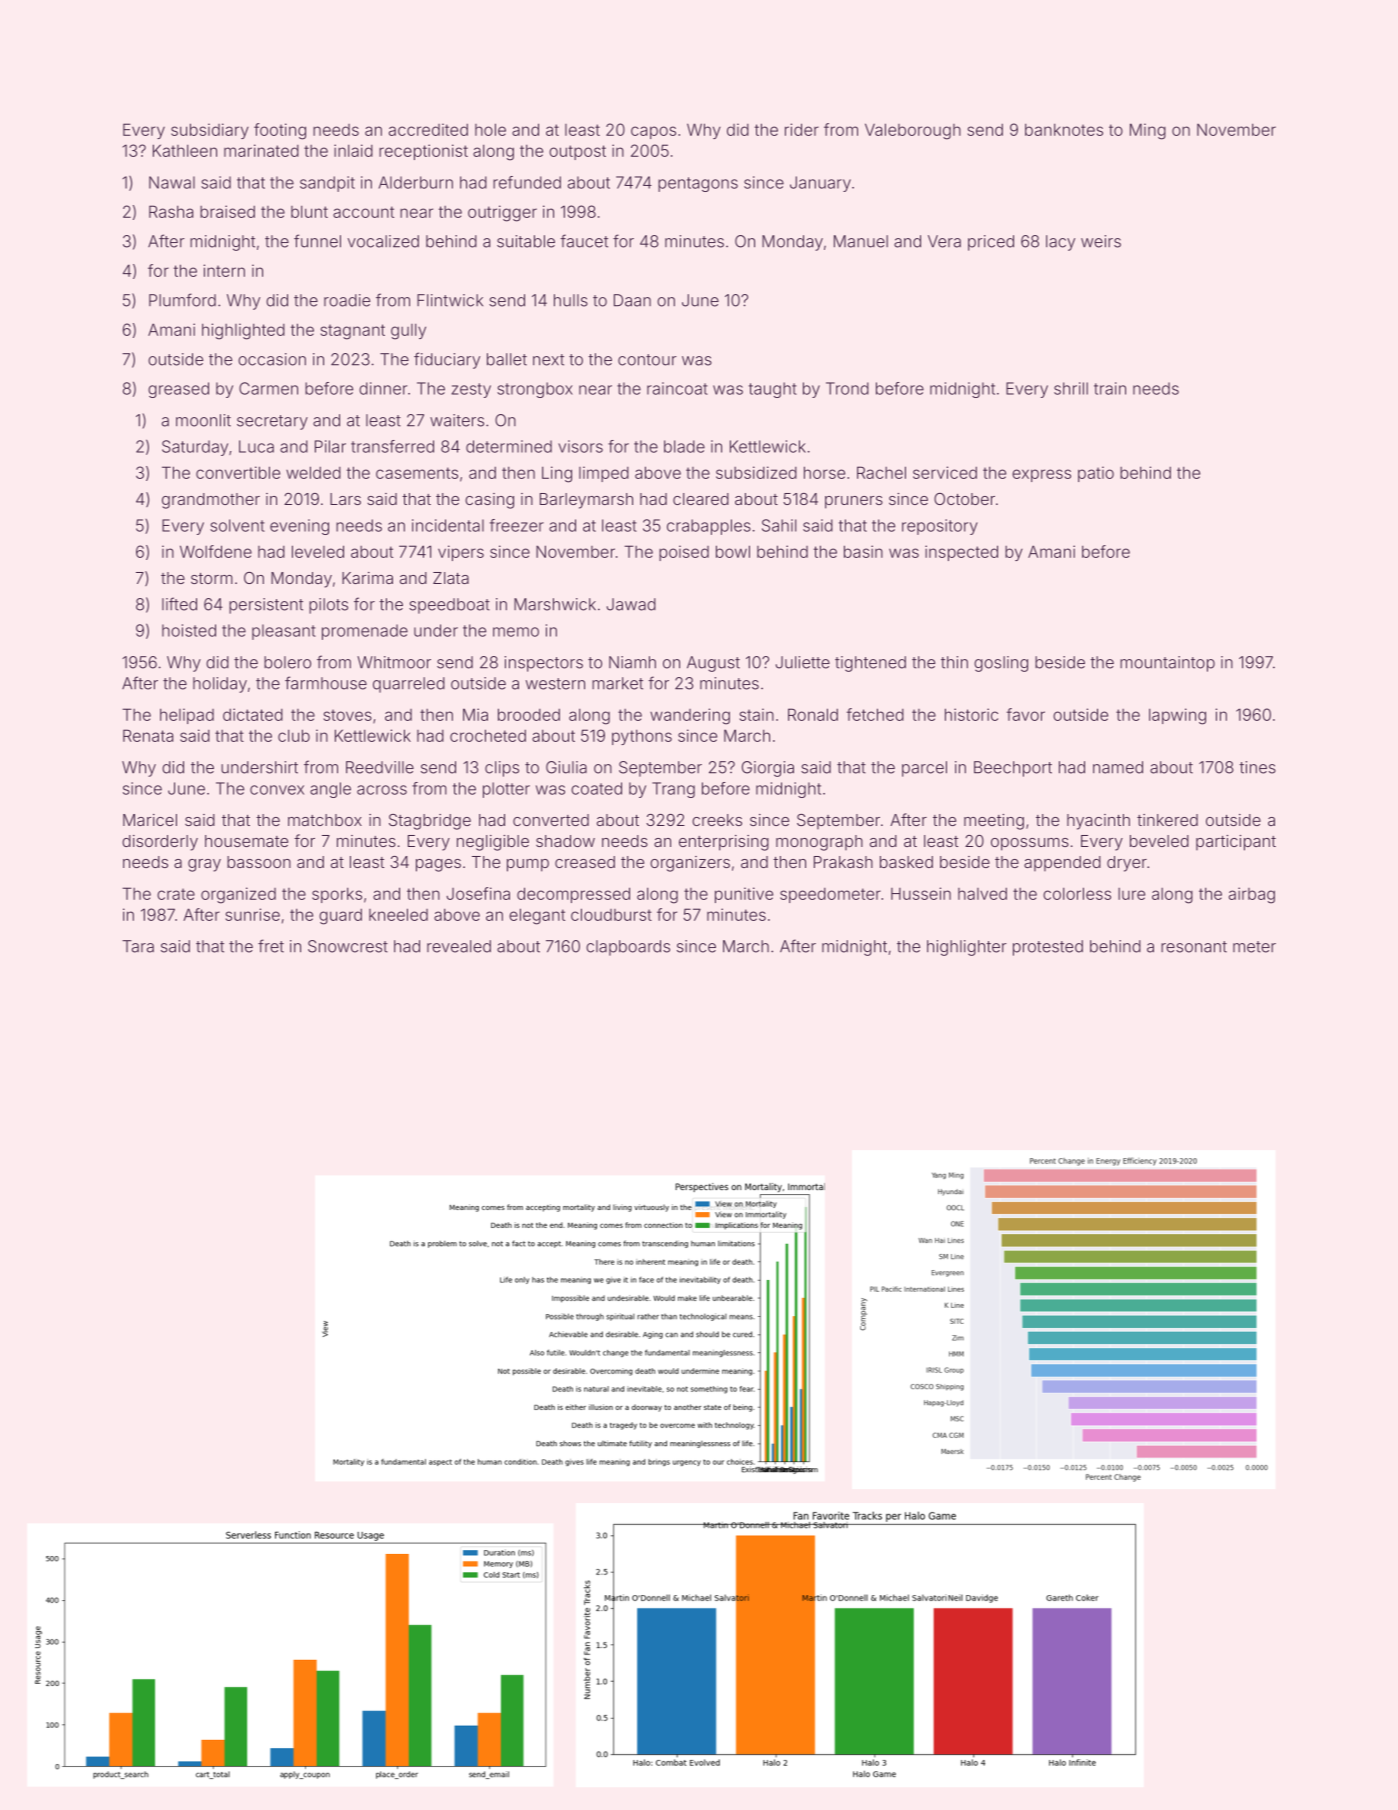  What do you see at coordinates (348, 946) in the screenshot?
I see `Snowcrest` at bounding box center [348, 946].
